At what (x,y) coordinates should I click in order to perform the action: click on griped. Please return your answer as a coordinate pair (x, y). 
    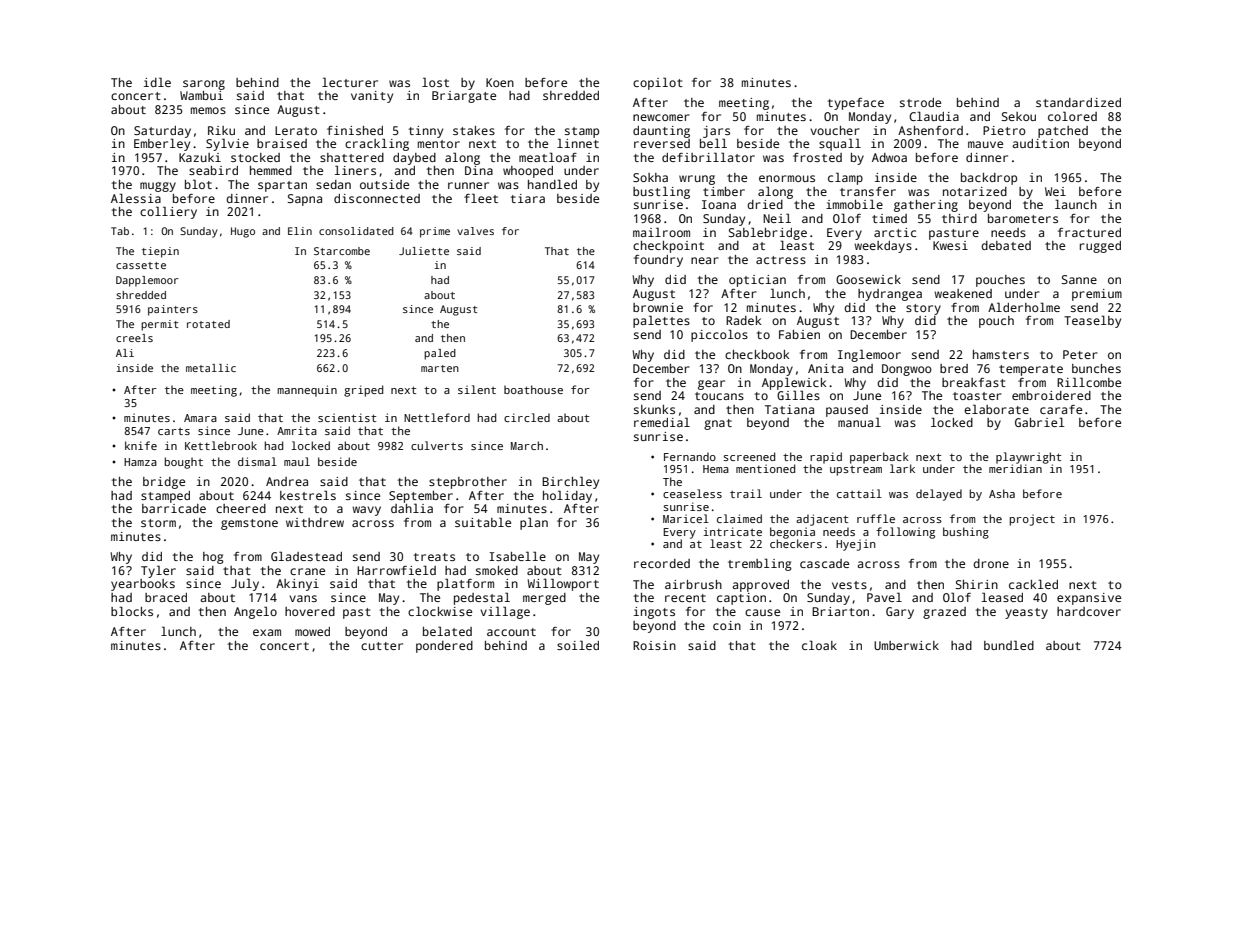
    Looking at the image, I should click on (363, 391).
